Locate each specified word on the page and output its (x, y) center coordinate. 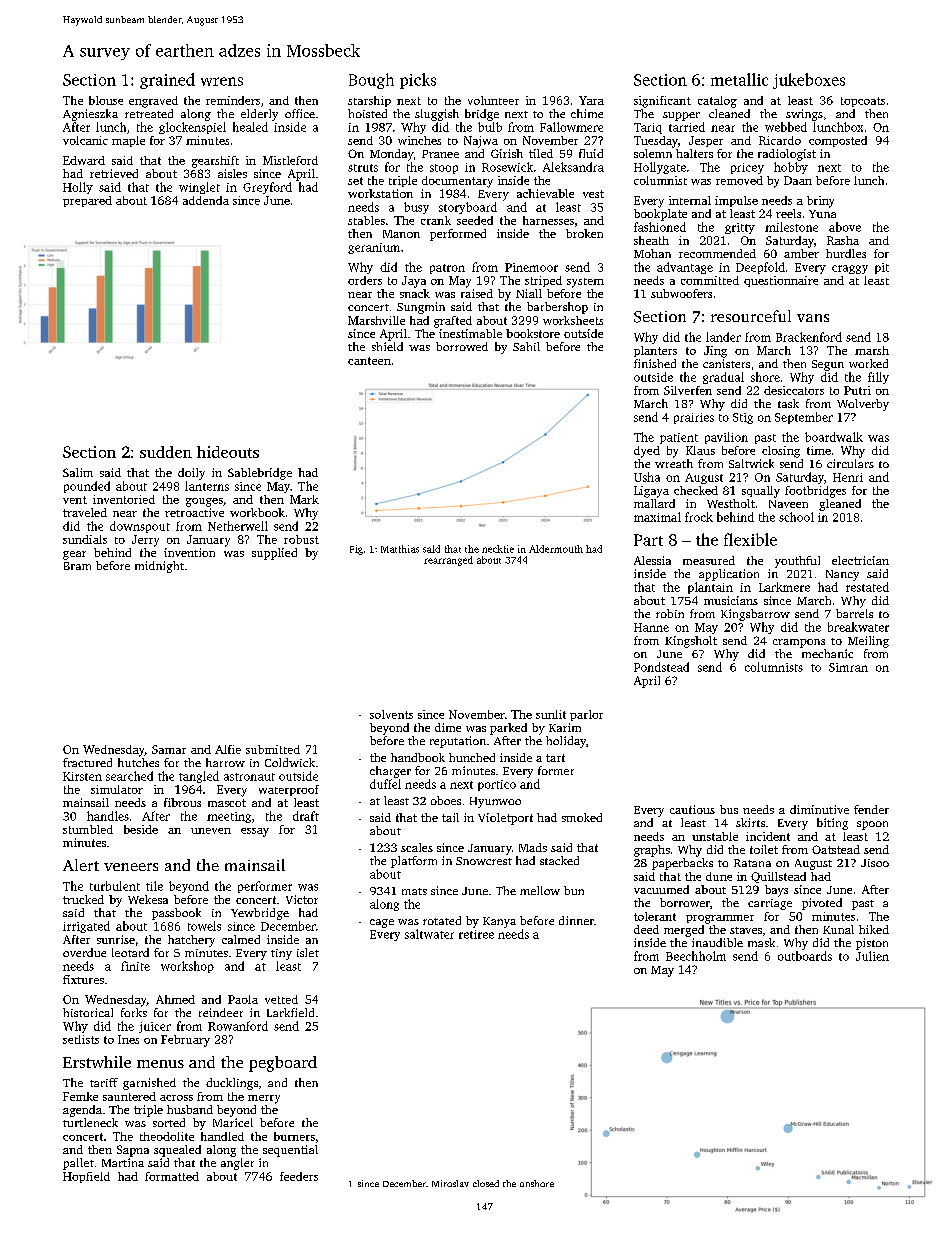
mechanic (827, 653)
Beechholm (696, 956)
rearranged (448, 561)
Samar (169, 749)
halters (694, 153)
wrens (222, 81)
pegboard (283, 1064)
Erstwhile (97, 1062)
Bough (371, 81)
